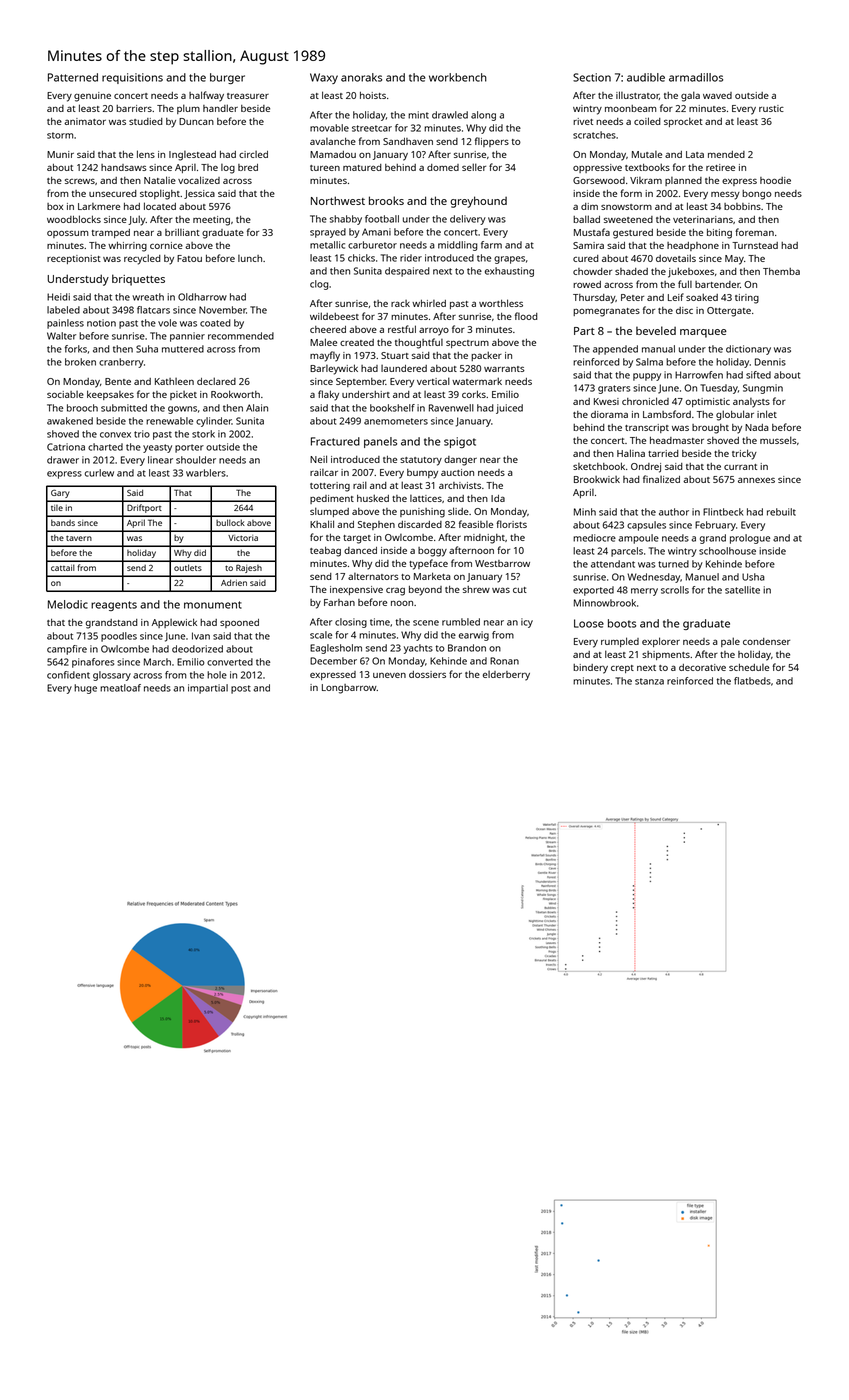  Describe the element at coordinates (120, 688) in the image. I see `meatloaf` at that location.
